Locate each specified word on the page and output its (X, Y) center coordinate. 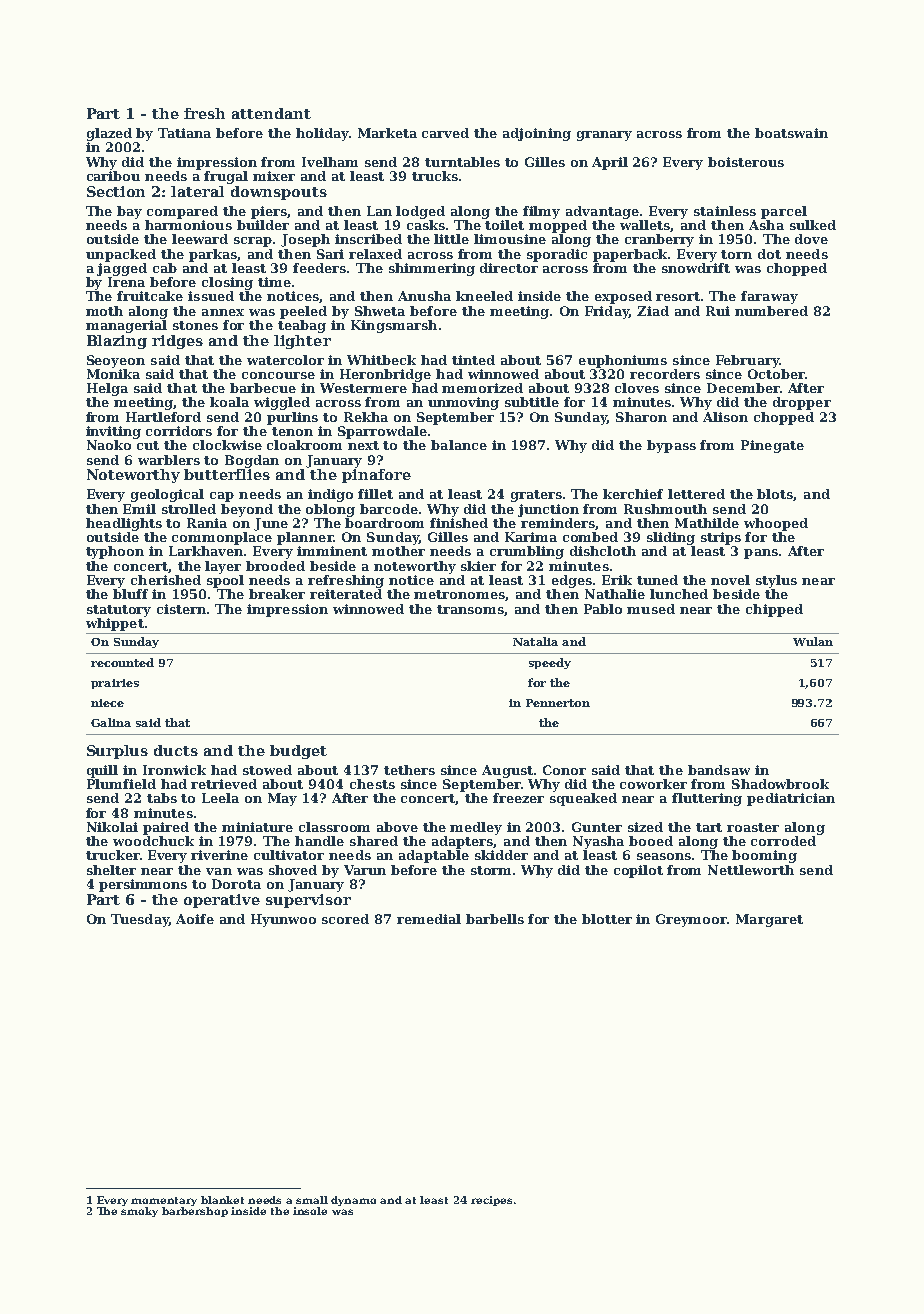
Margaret (769, 920)
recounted (122, 662)
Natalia (535, 641)
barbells (495, 919)
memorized (482, 388)
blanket (222, 1200)
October (776, 374)
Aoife (195, 919)
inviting (113, 432)
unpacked (121, 255)
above (397, 827)
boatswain (791, 133)
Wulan (813, 641)
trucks (435, 176)
